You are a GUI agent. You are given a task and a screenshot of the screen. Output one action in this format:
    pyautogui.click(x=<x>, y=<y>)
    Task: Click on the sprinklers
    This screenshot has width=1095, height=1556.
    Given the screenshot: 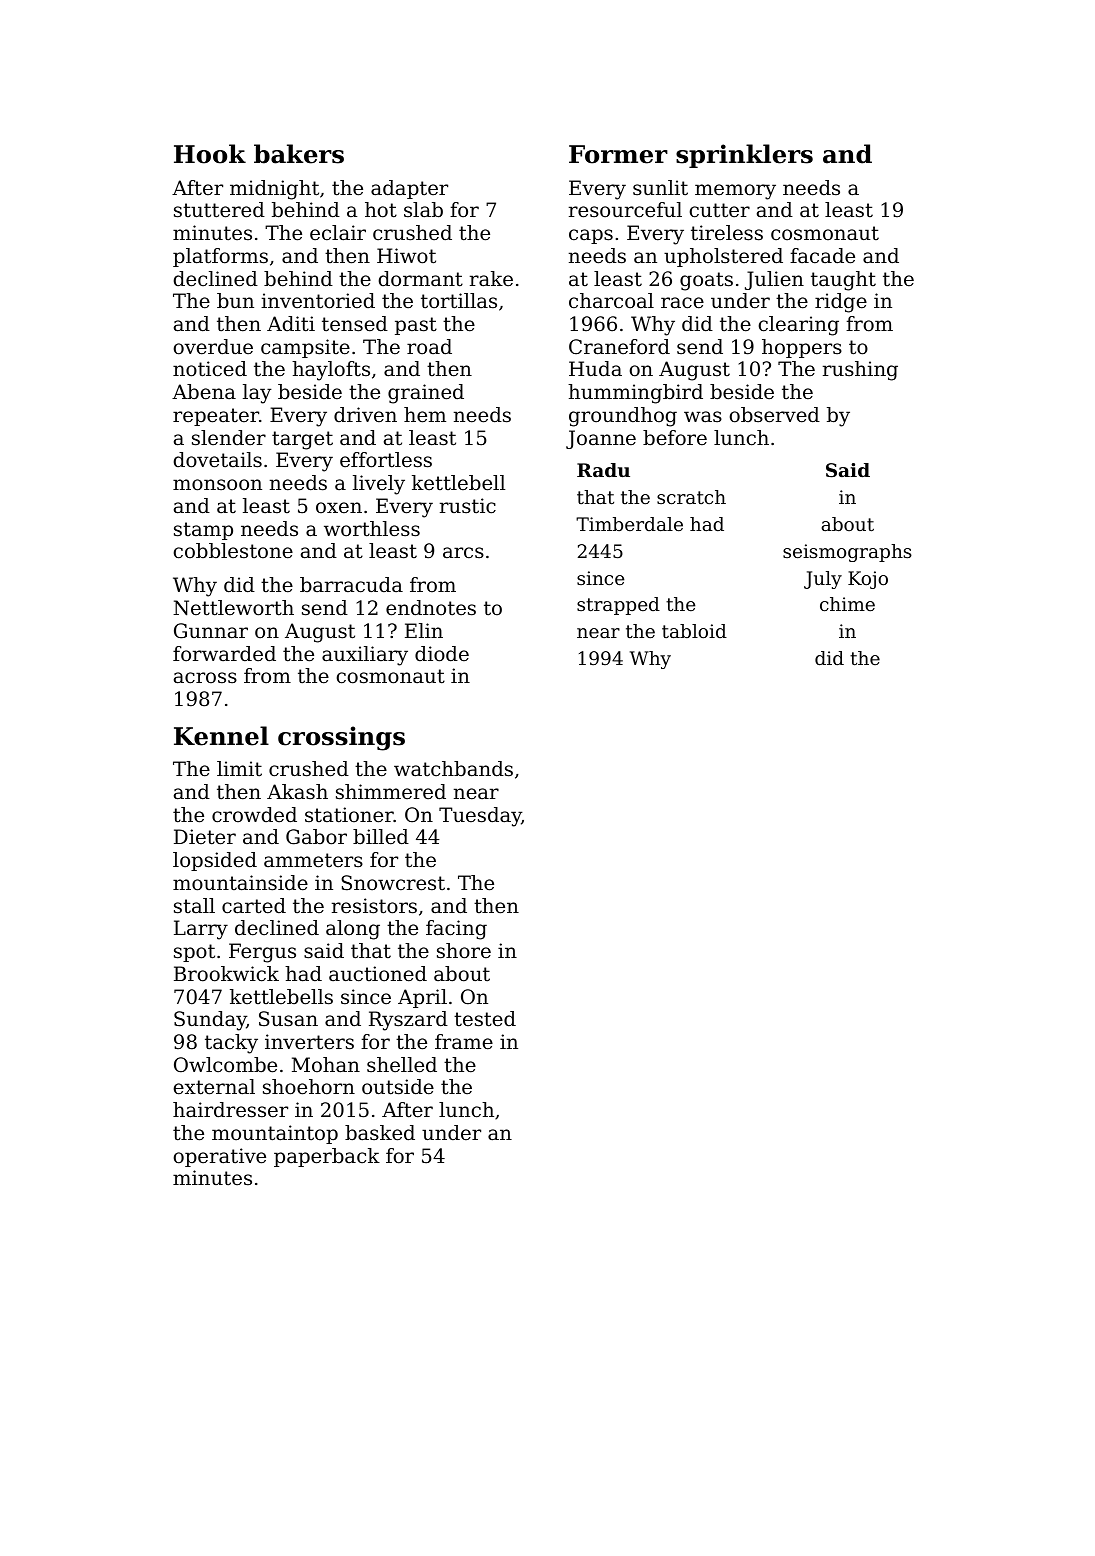 What is the action you would take?
    pyautogui.click(x=744, y=156)
